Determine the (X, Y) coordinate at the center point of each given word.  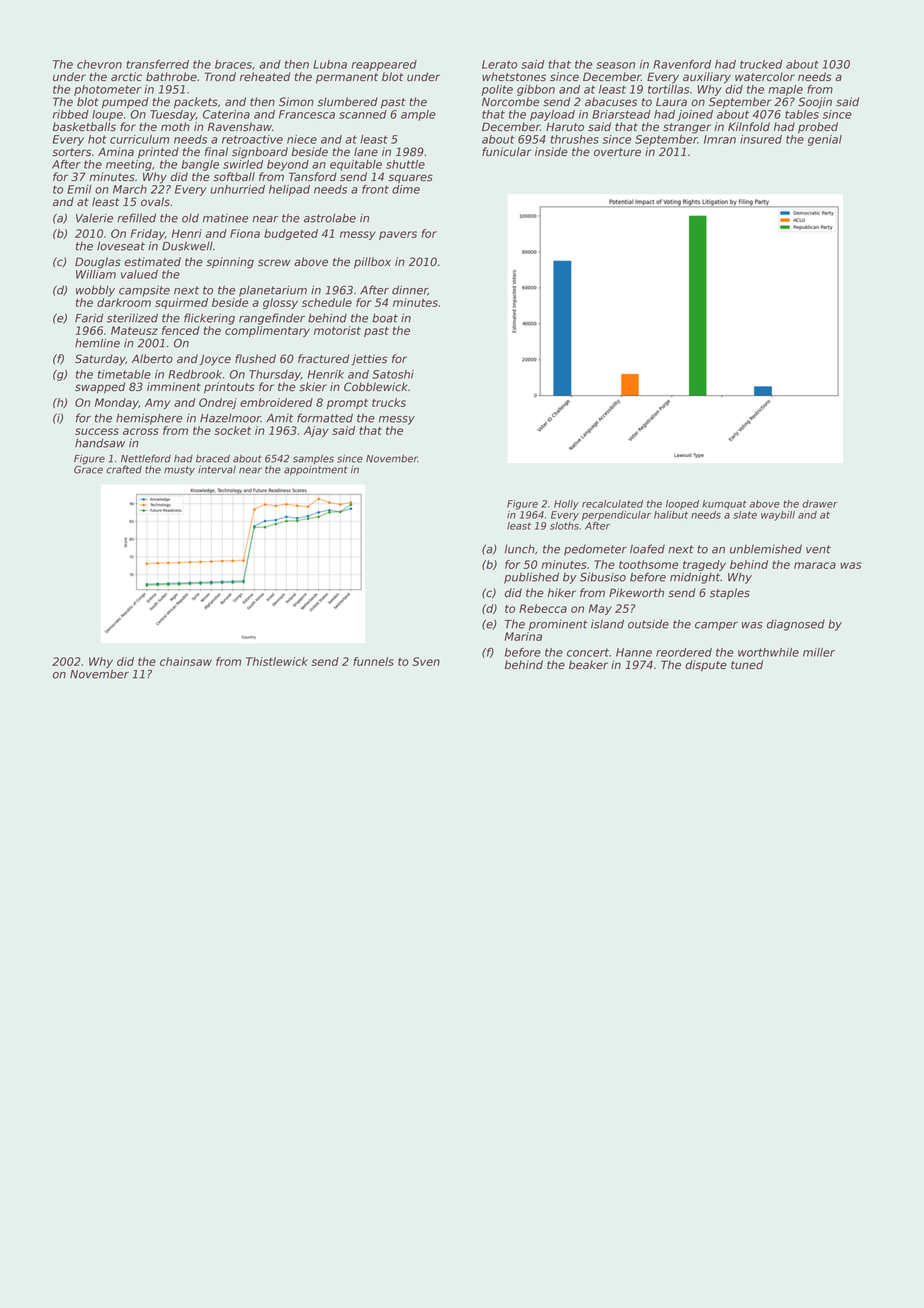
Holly (566, 505)
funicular (507, 152)
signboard (260, 153)
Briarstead (621, 114)
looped (682, 505)
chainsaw (186, 661)
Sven (426, 661)
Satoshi (393, 374)
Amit (279, 418)
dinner (410, 290)
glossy (280, 303)
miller (819, 652)
